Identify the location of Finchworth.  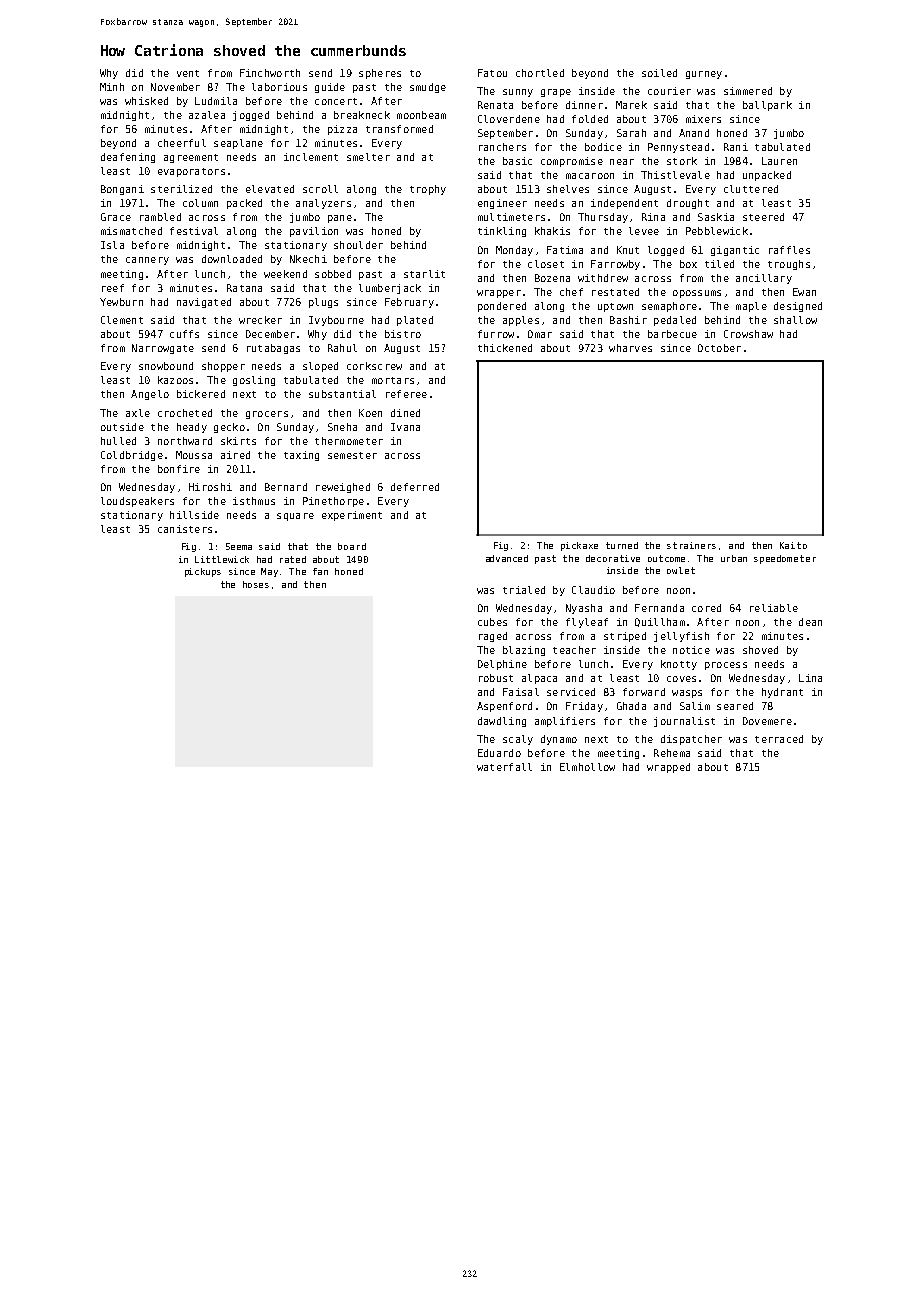
(270, 73).
